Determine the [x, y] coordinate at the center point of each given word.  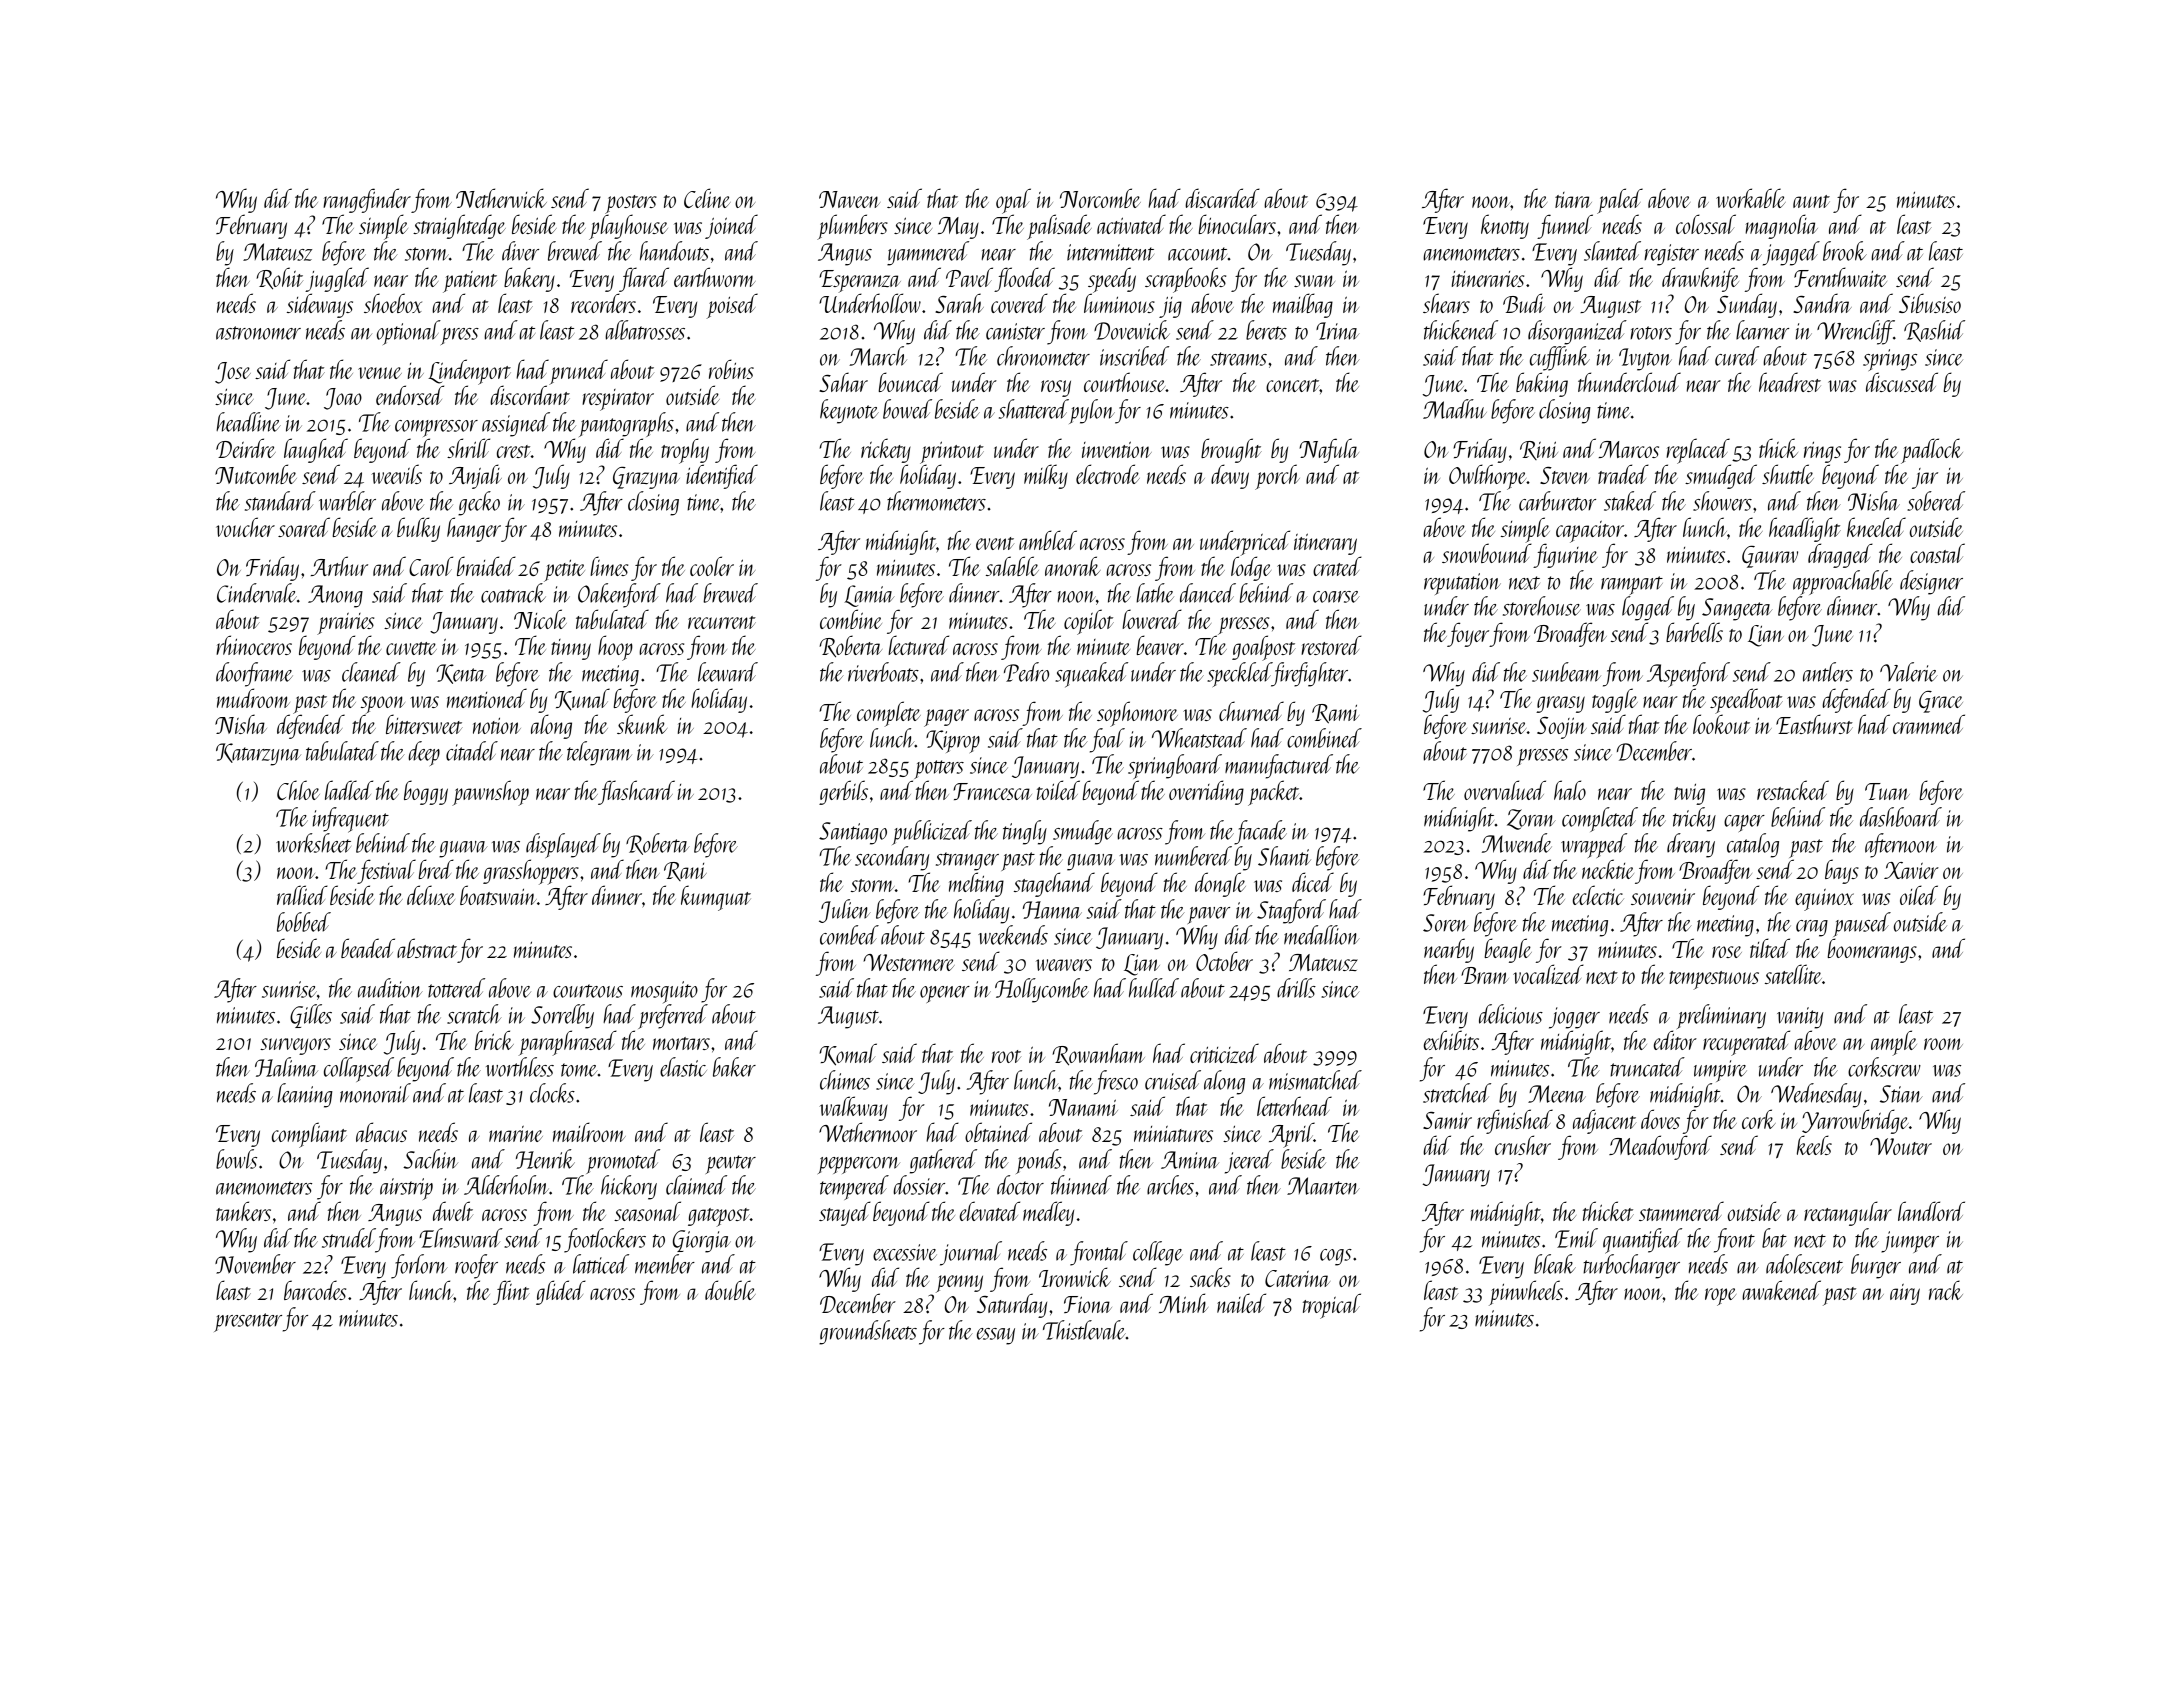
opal [1013, 201]
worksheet [313, 843]
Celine [707, 198]
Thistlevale [1084, 1330]
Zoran [1531, 819]
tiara [1573, 200]
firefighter [1310, 674]
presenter [248, 1322]
